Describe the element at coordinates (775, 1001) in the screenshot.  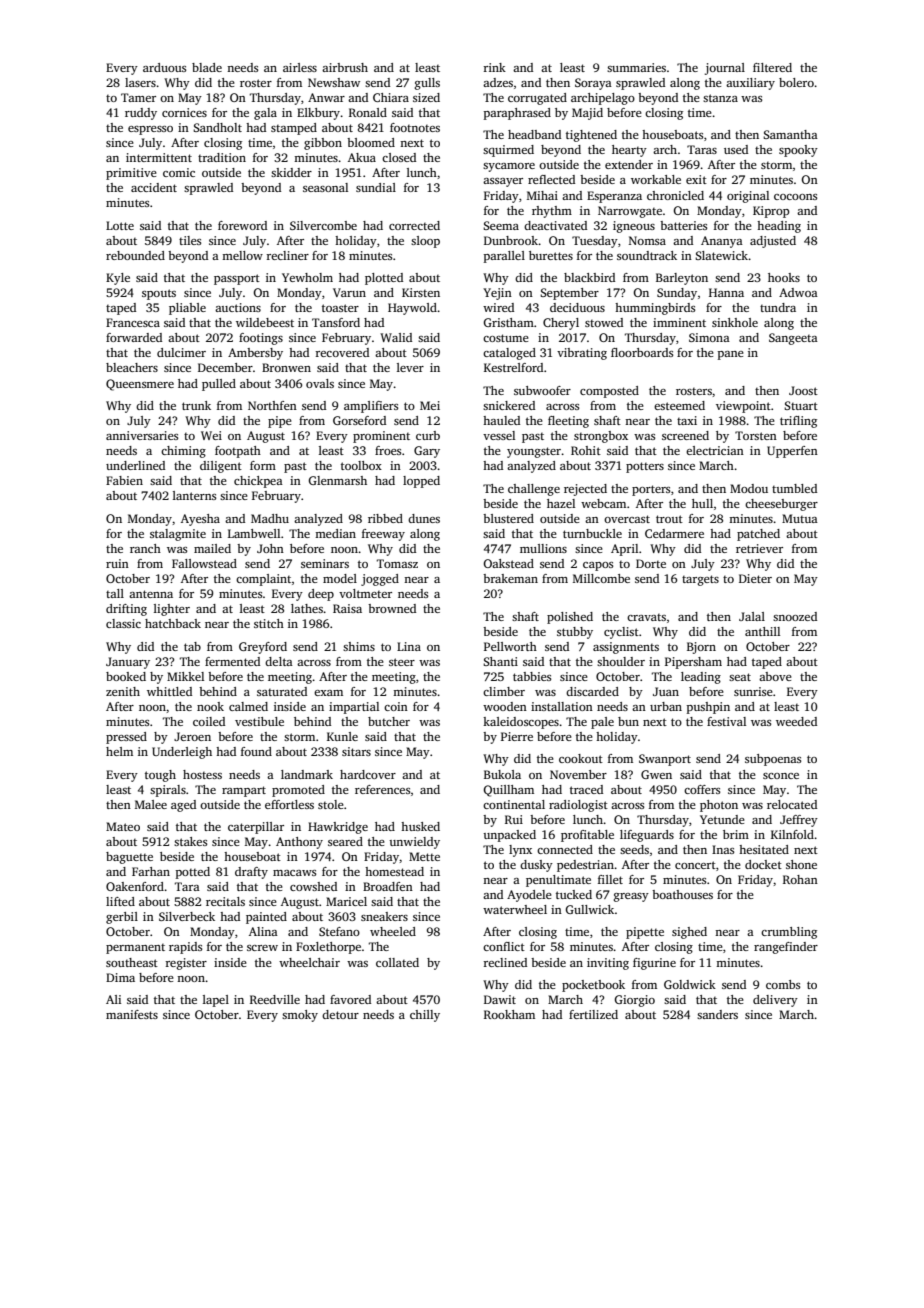
I see `delivery` at that location.
